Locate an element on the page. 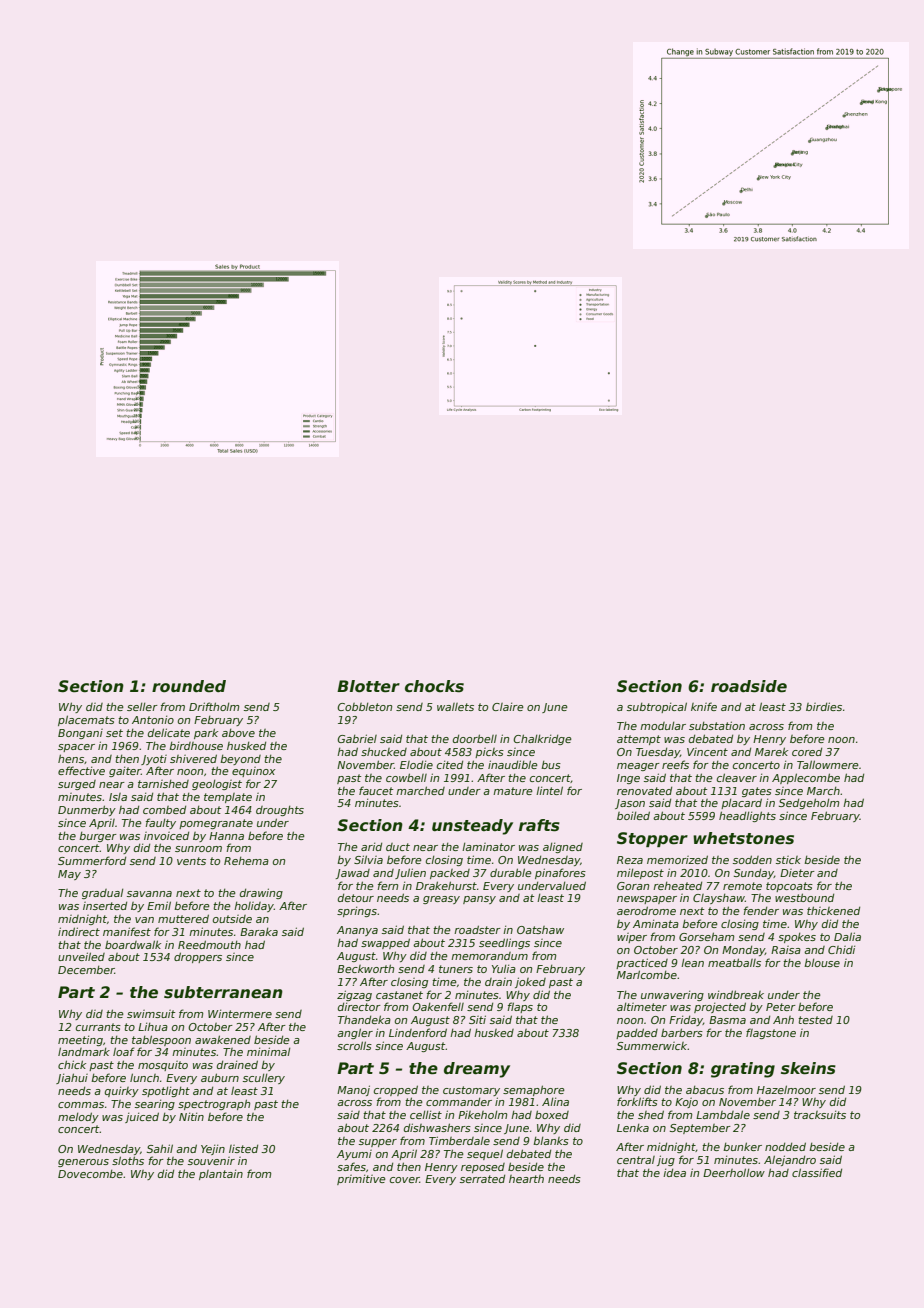  tracksuits is located at coordinates (820, 1114).
